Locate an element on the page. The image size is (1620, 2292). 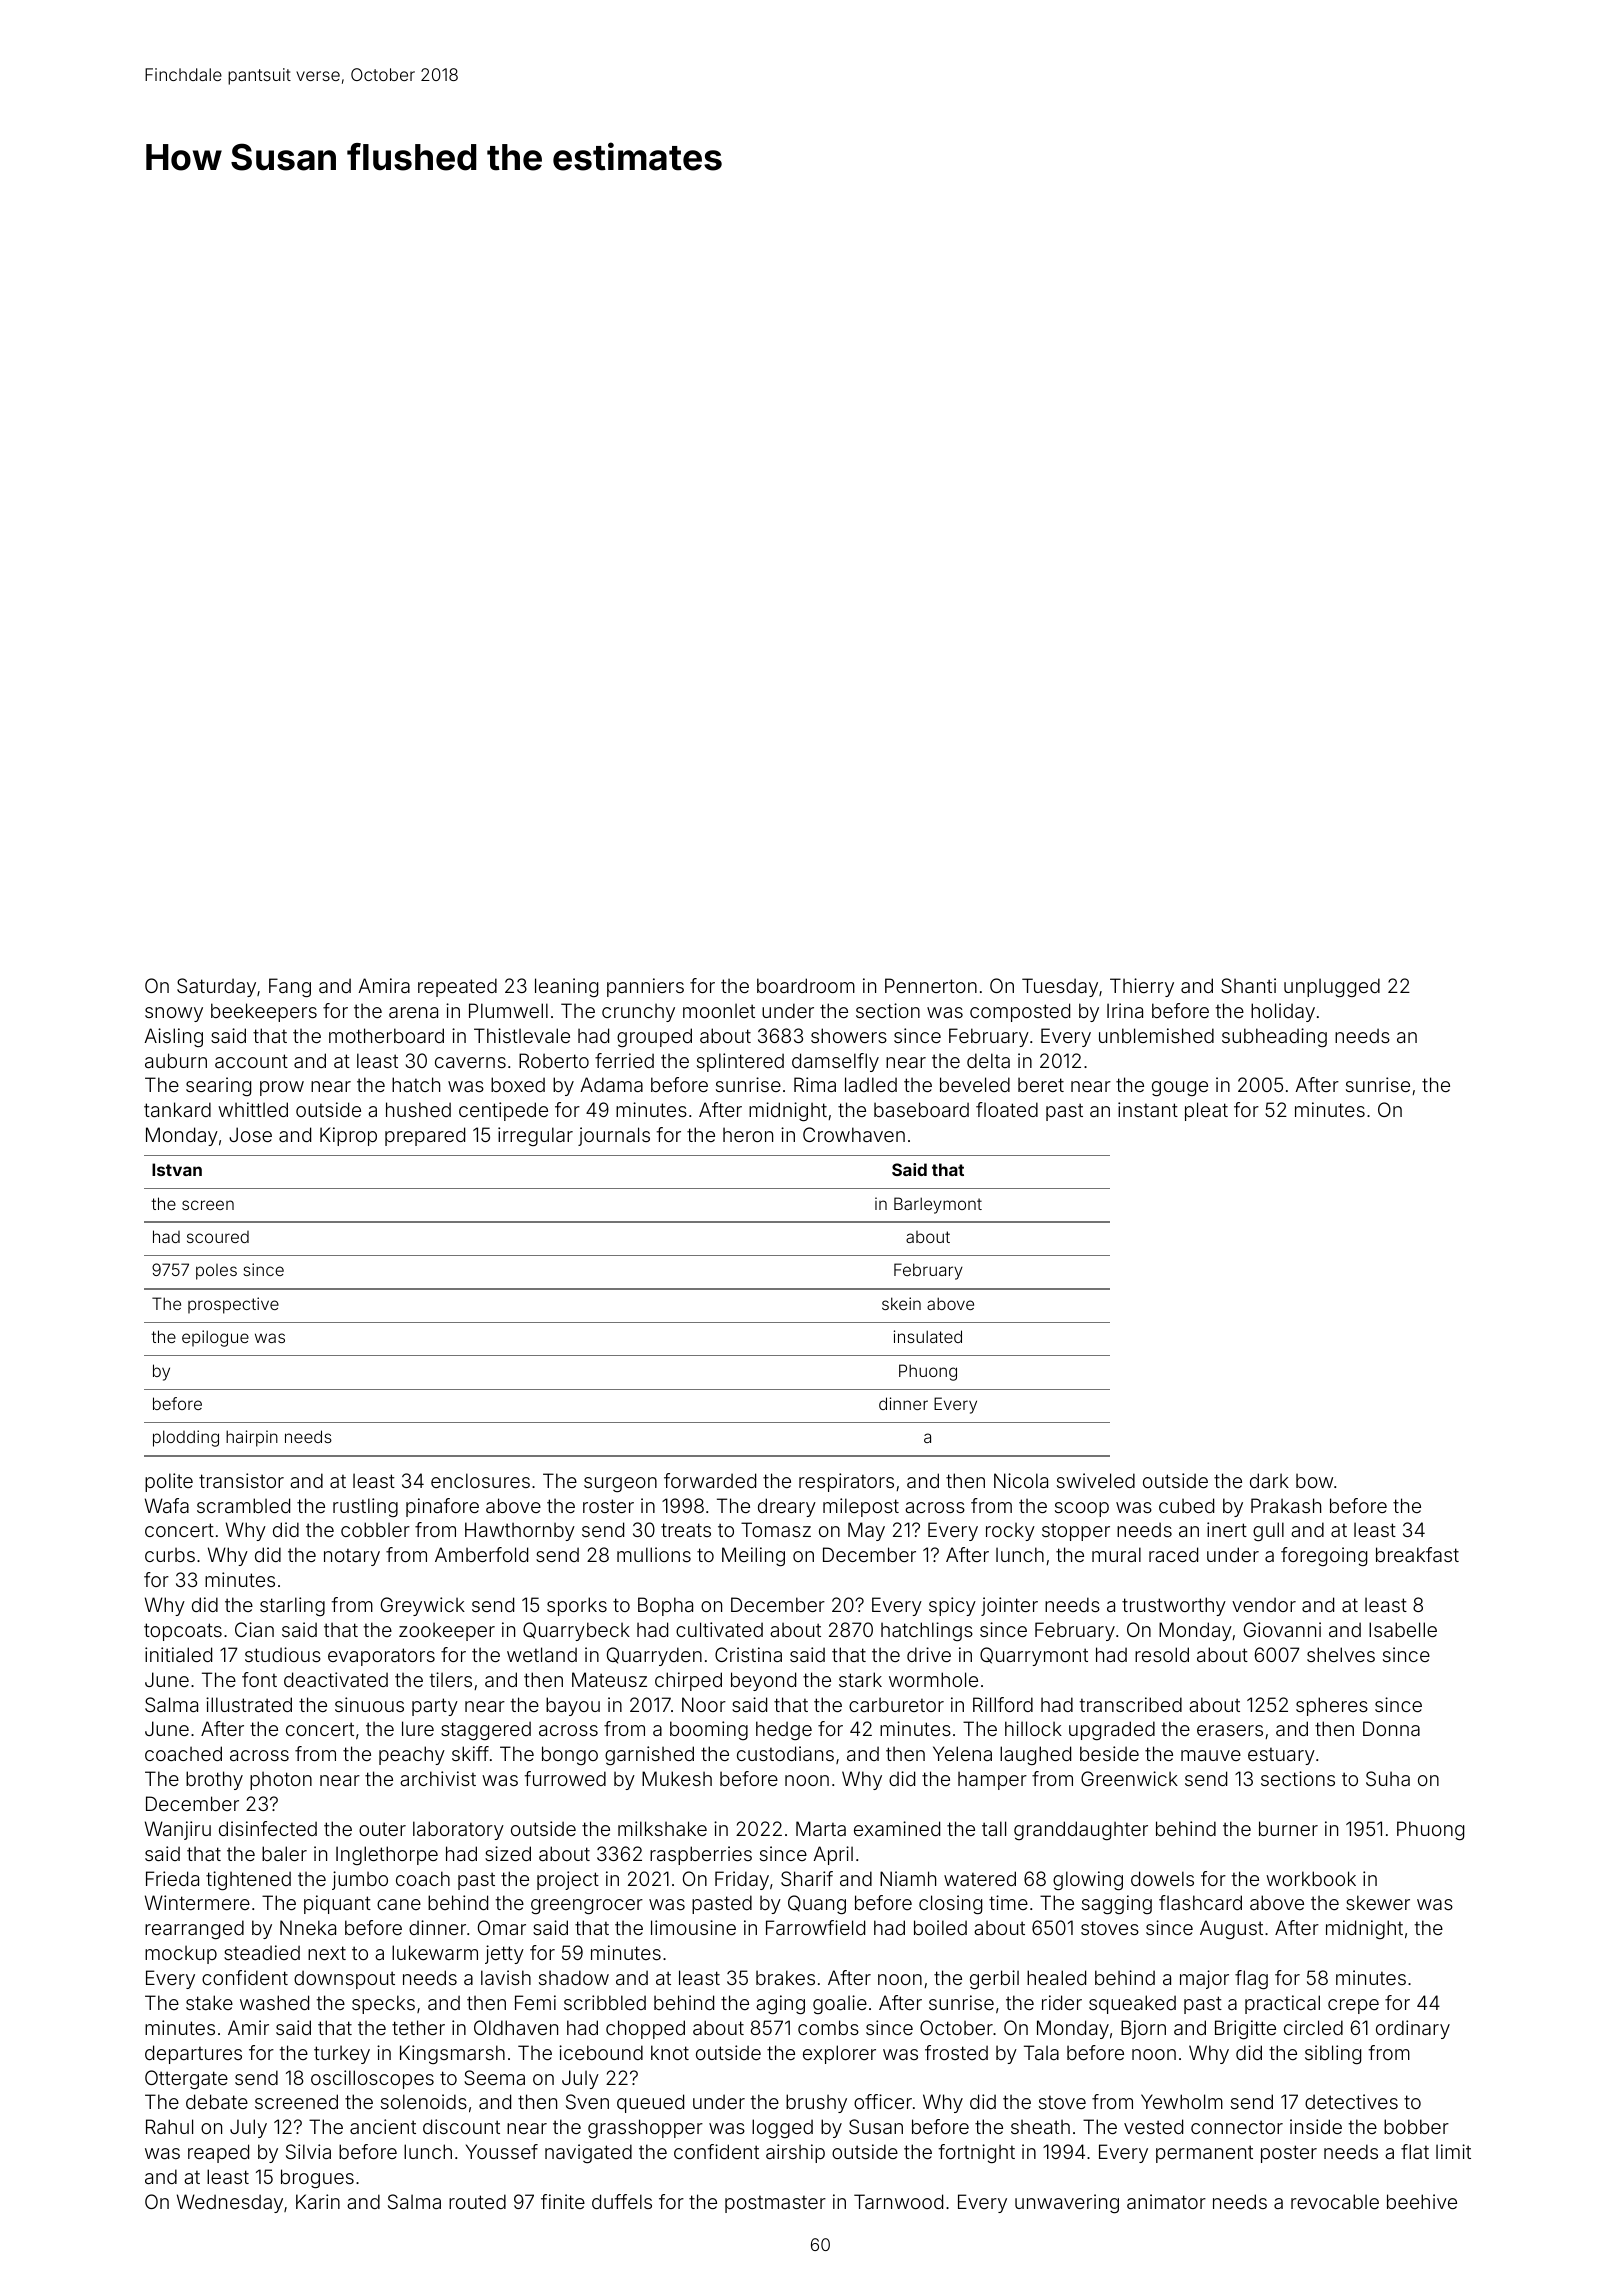
routed is located at coordinates (477, 2201).
